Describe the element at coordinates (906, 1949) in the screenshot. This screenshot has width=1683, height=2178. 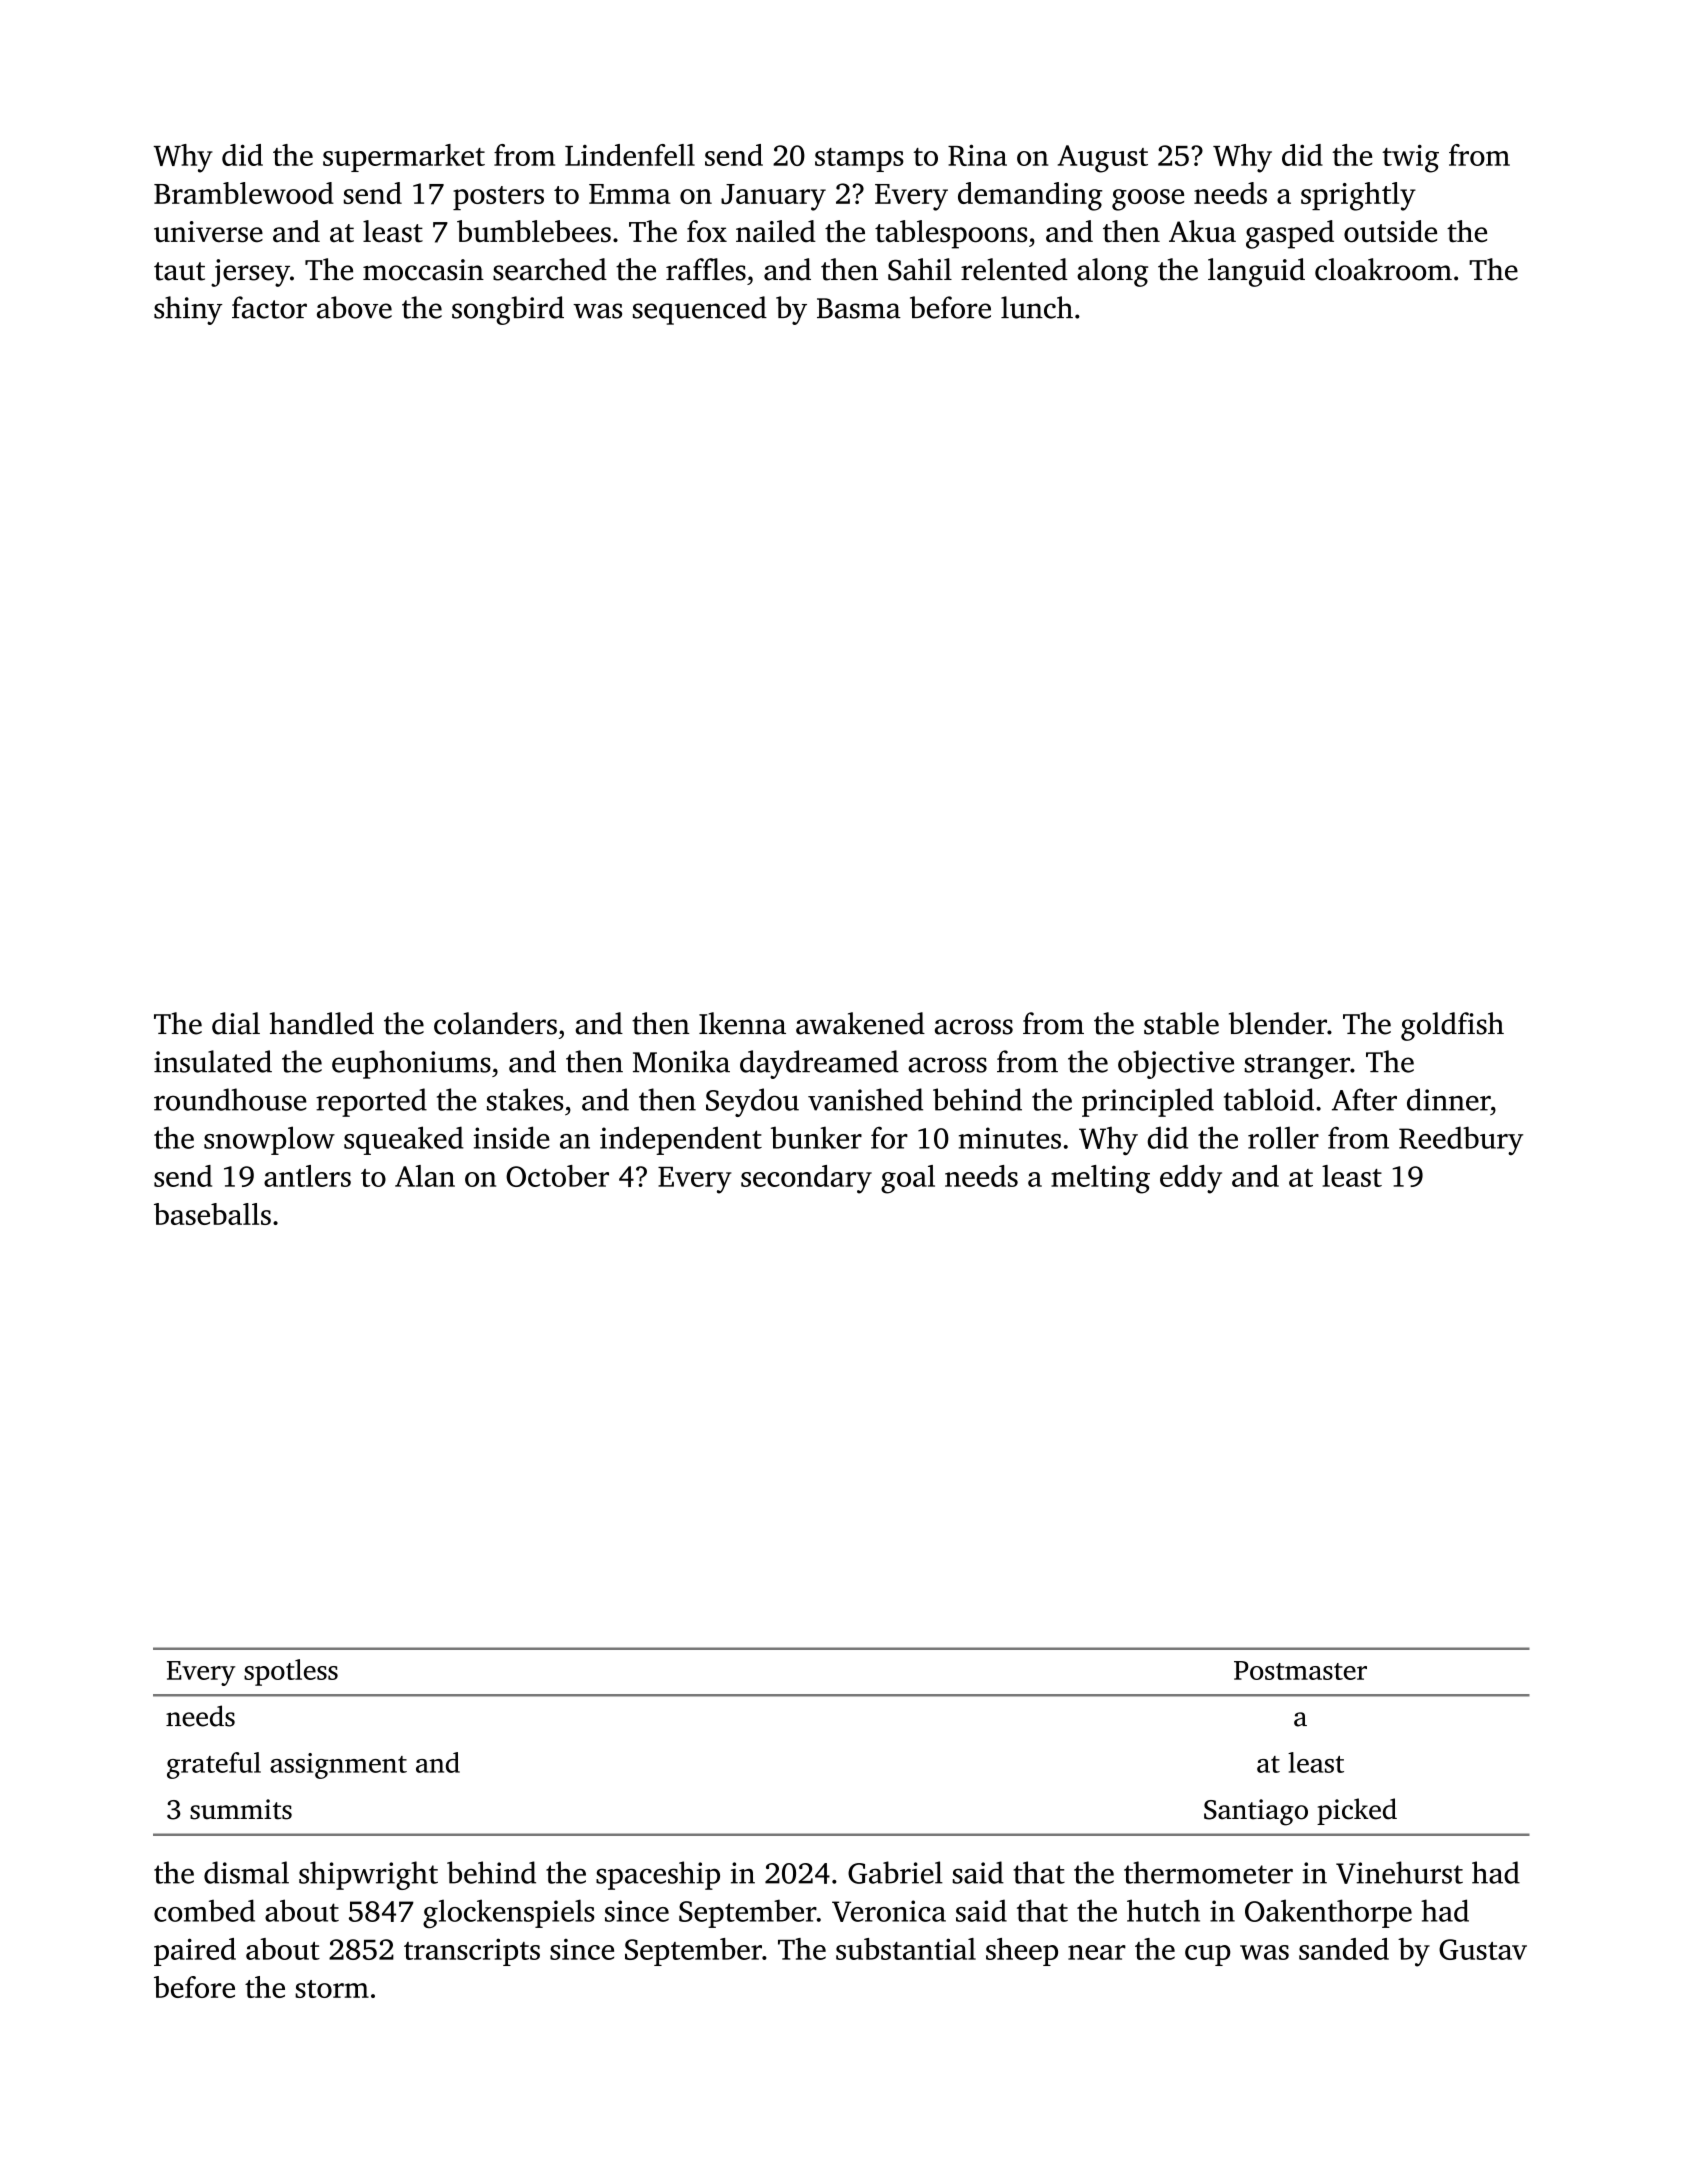
I see `substantial` at that location.
